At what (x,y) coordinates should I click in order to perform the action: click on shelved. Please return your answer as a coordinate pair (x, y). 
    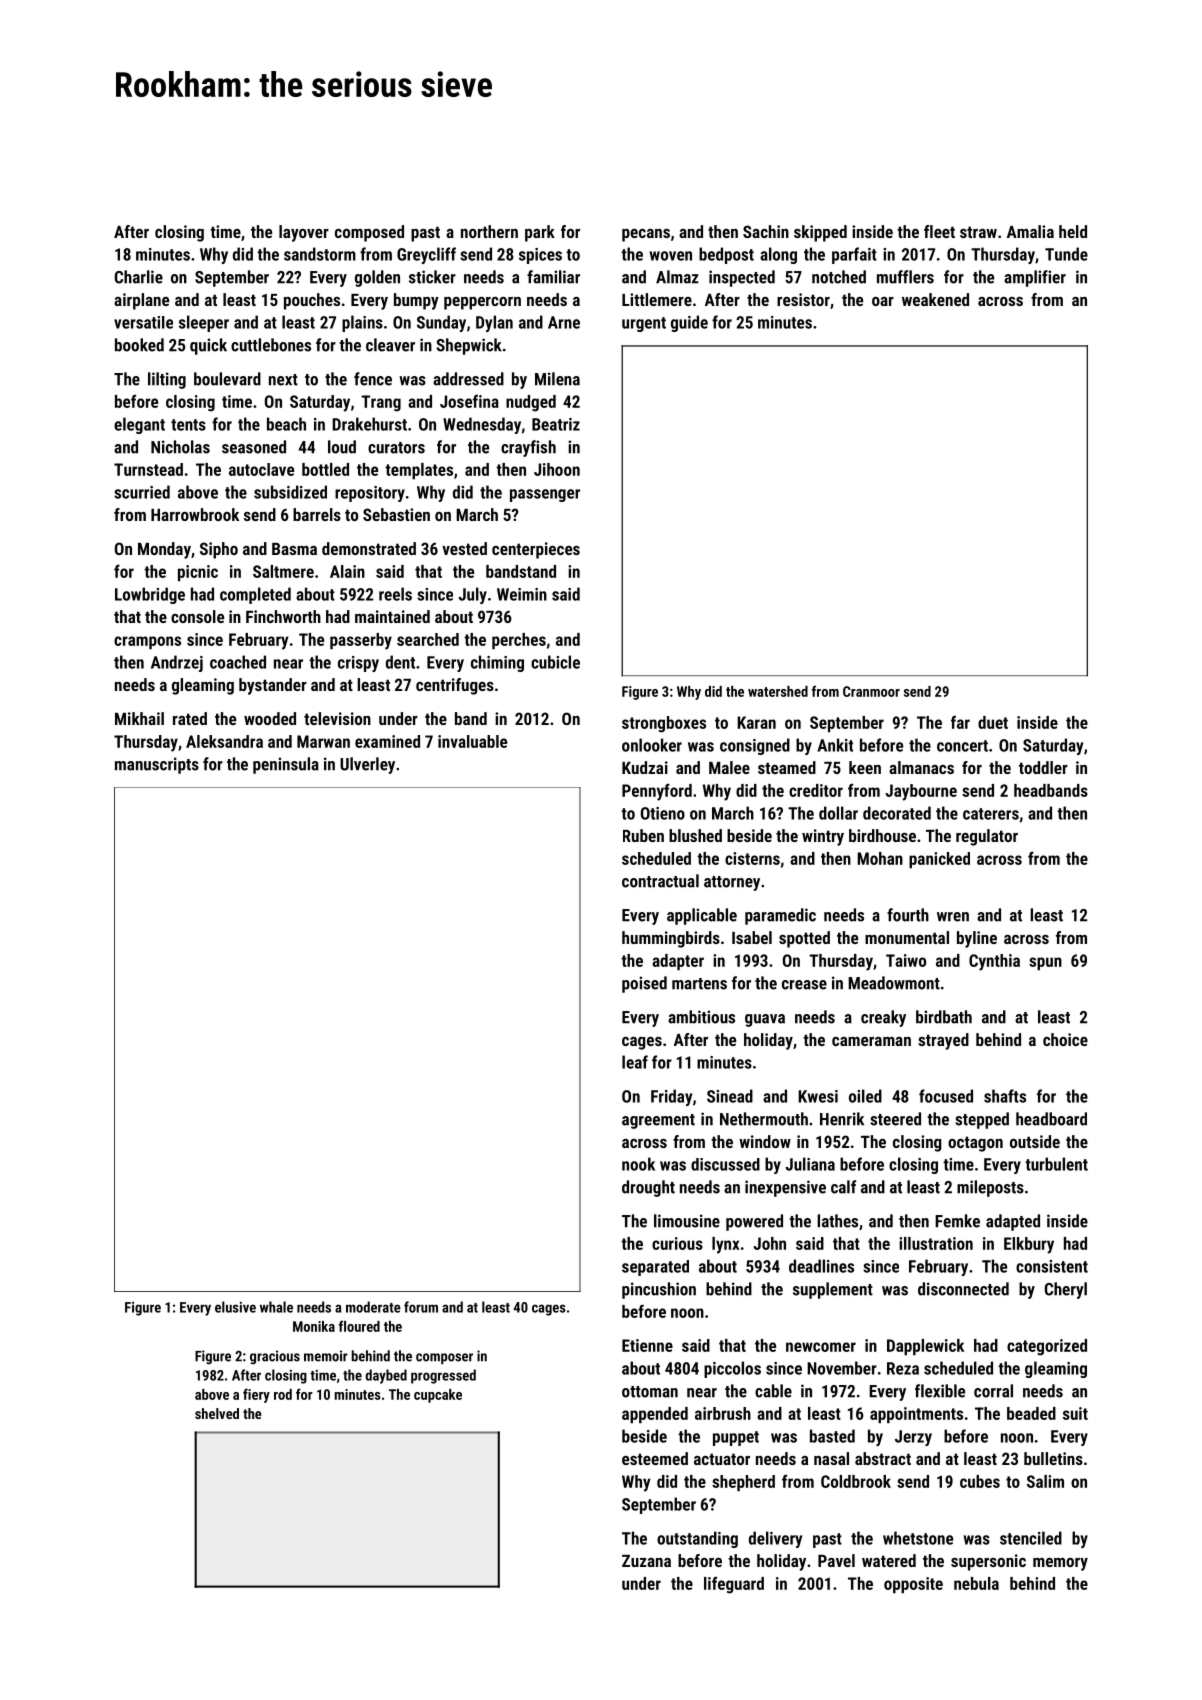
    Looking at the image, I should click on (217, 1413).
